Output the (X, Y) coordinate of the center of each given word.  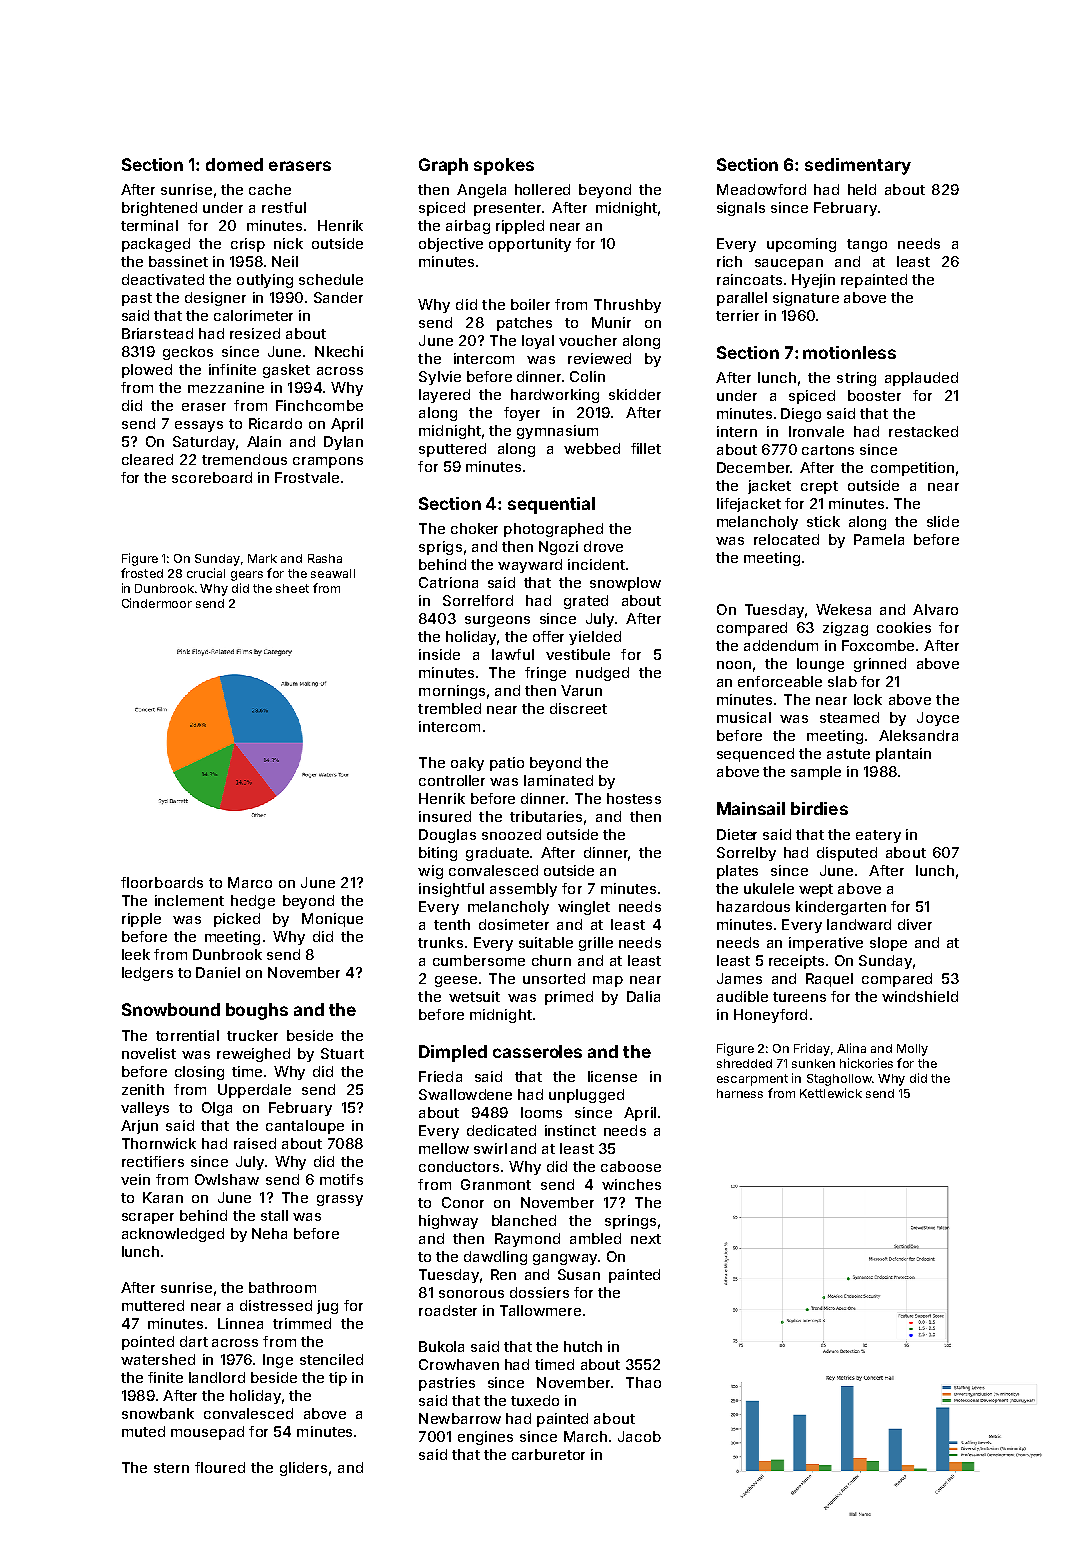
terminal (149, 225)
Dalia (643, 996)
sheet (292, 588)
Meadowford (761, 189)
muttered (153, 1305)
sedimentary (858, 166)
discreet (578, 708)
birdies (819, 808)
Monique (332, 920)
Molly (912, 1050)
